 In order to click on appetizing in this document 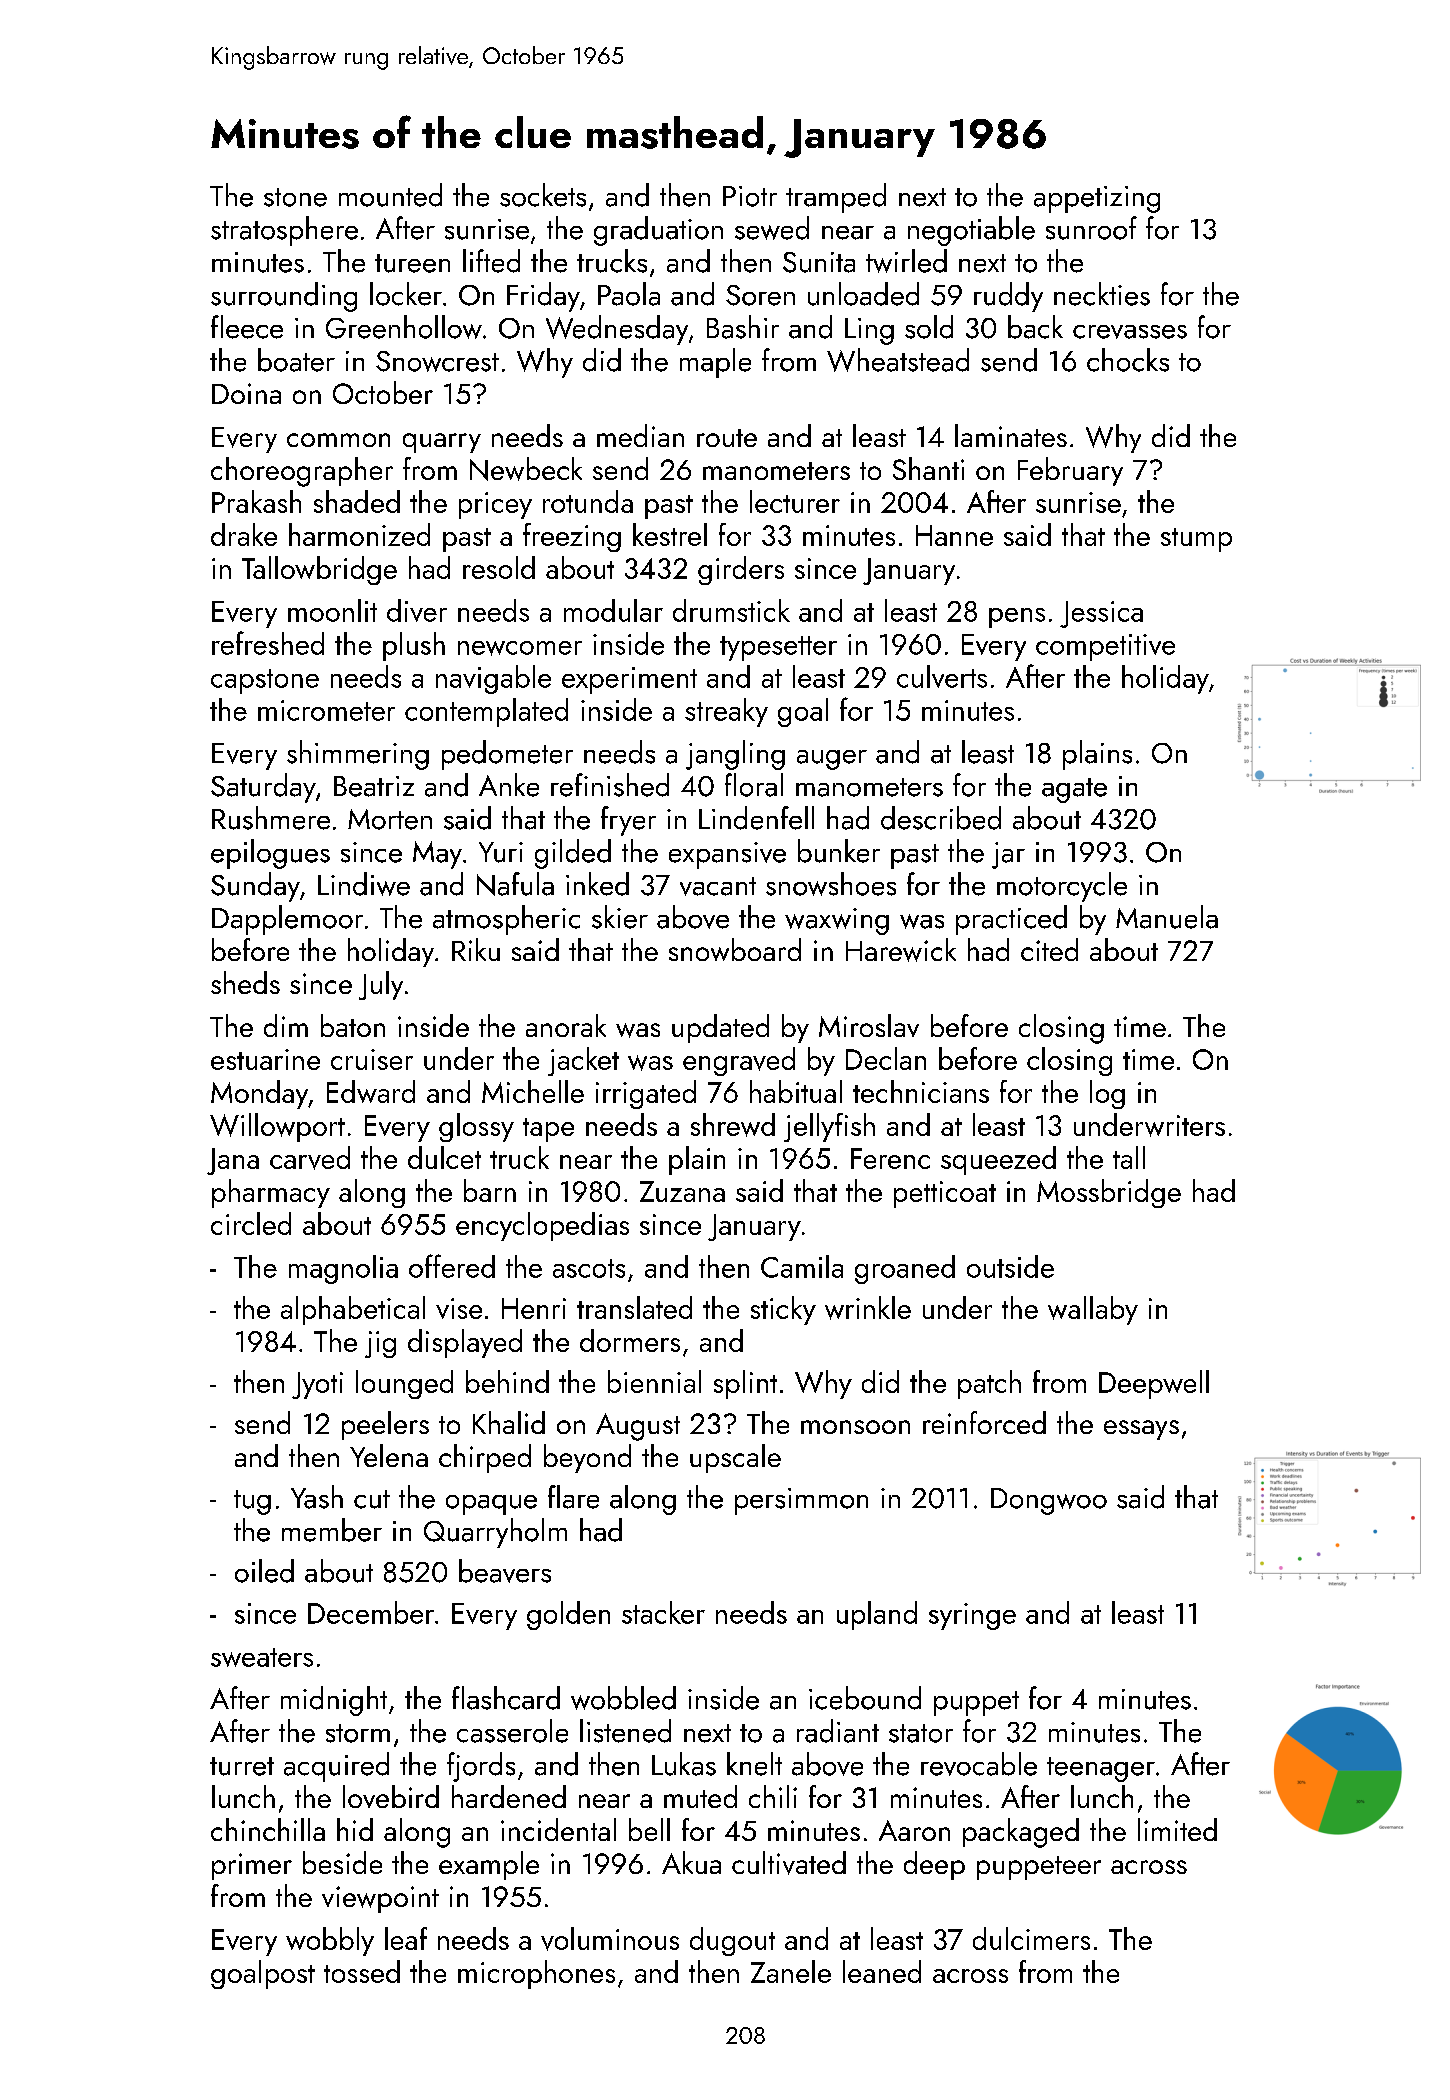, I will do `click(1097, 199)`.
